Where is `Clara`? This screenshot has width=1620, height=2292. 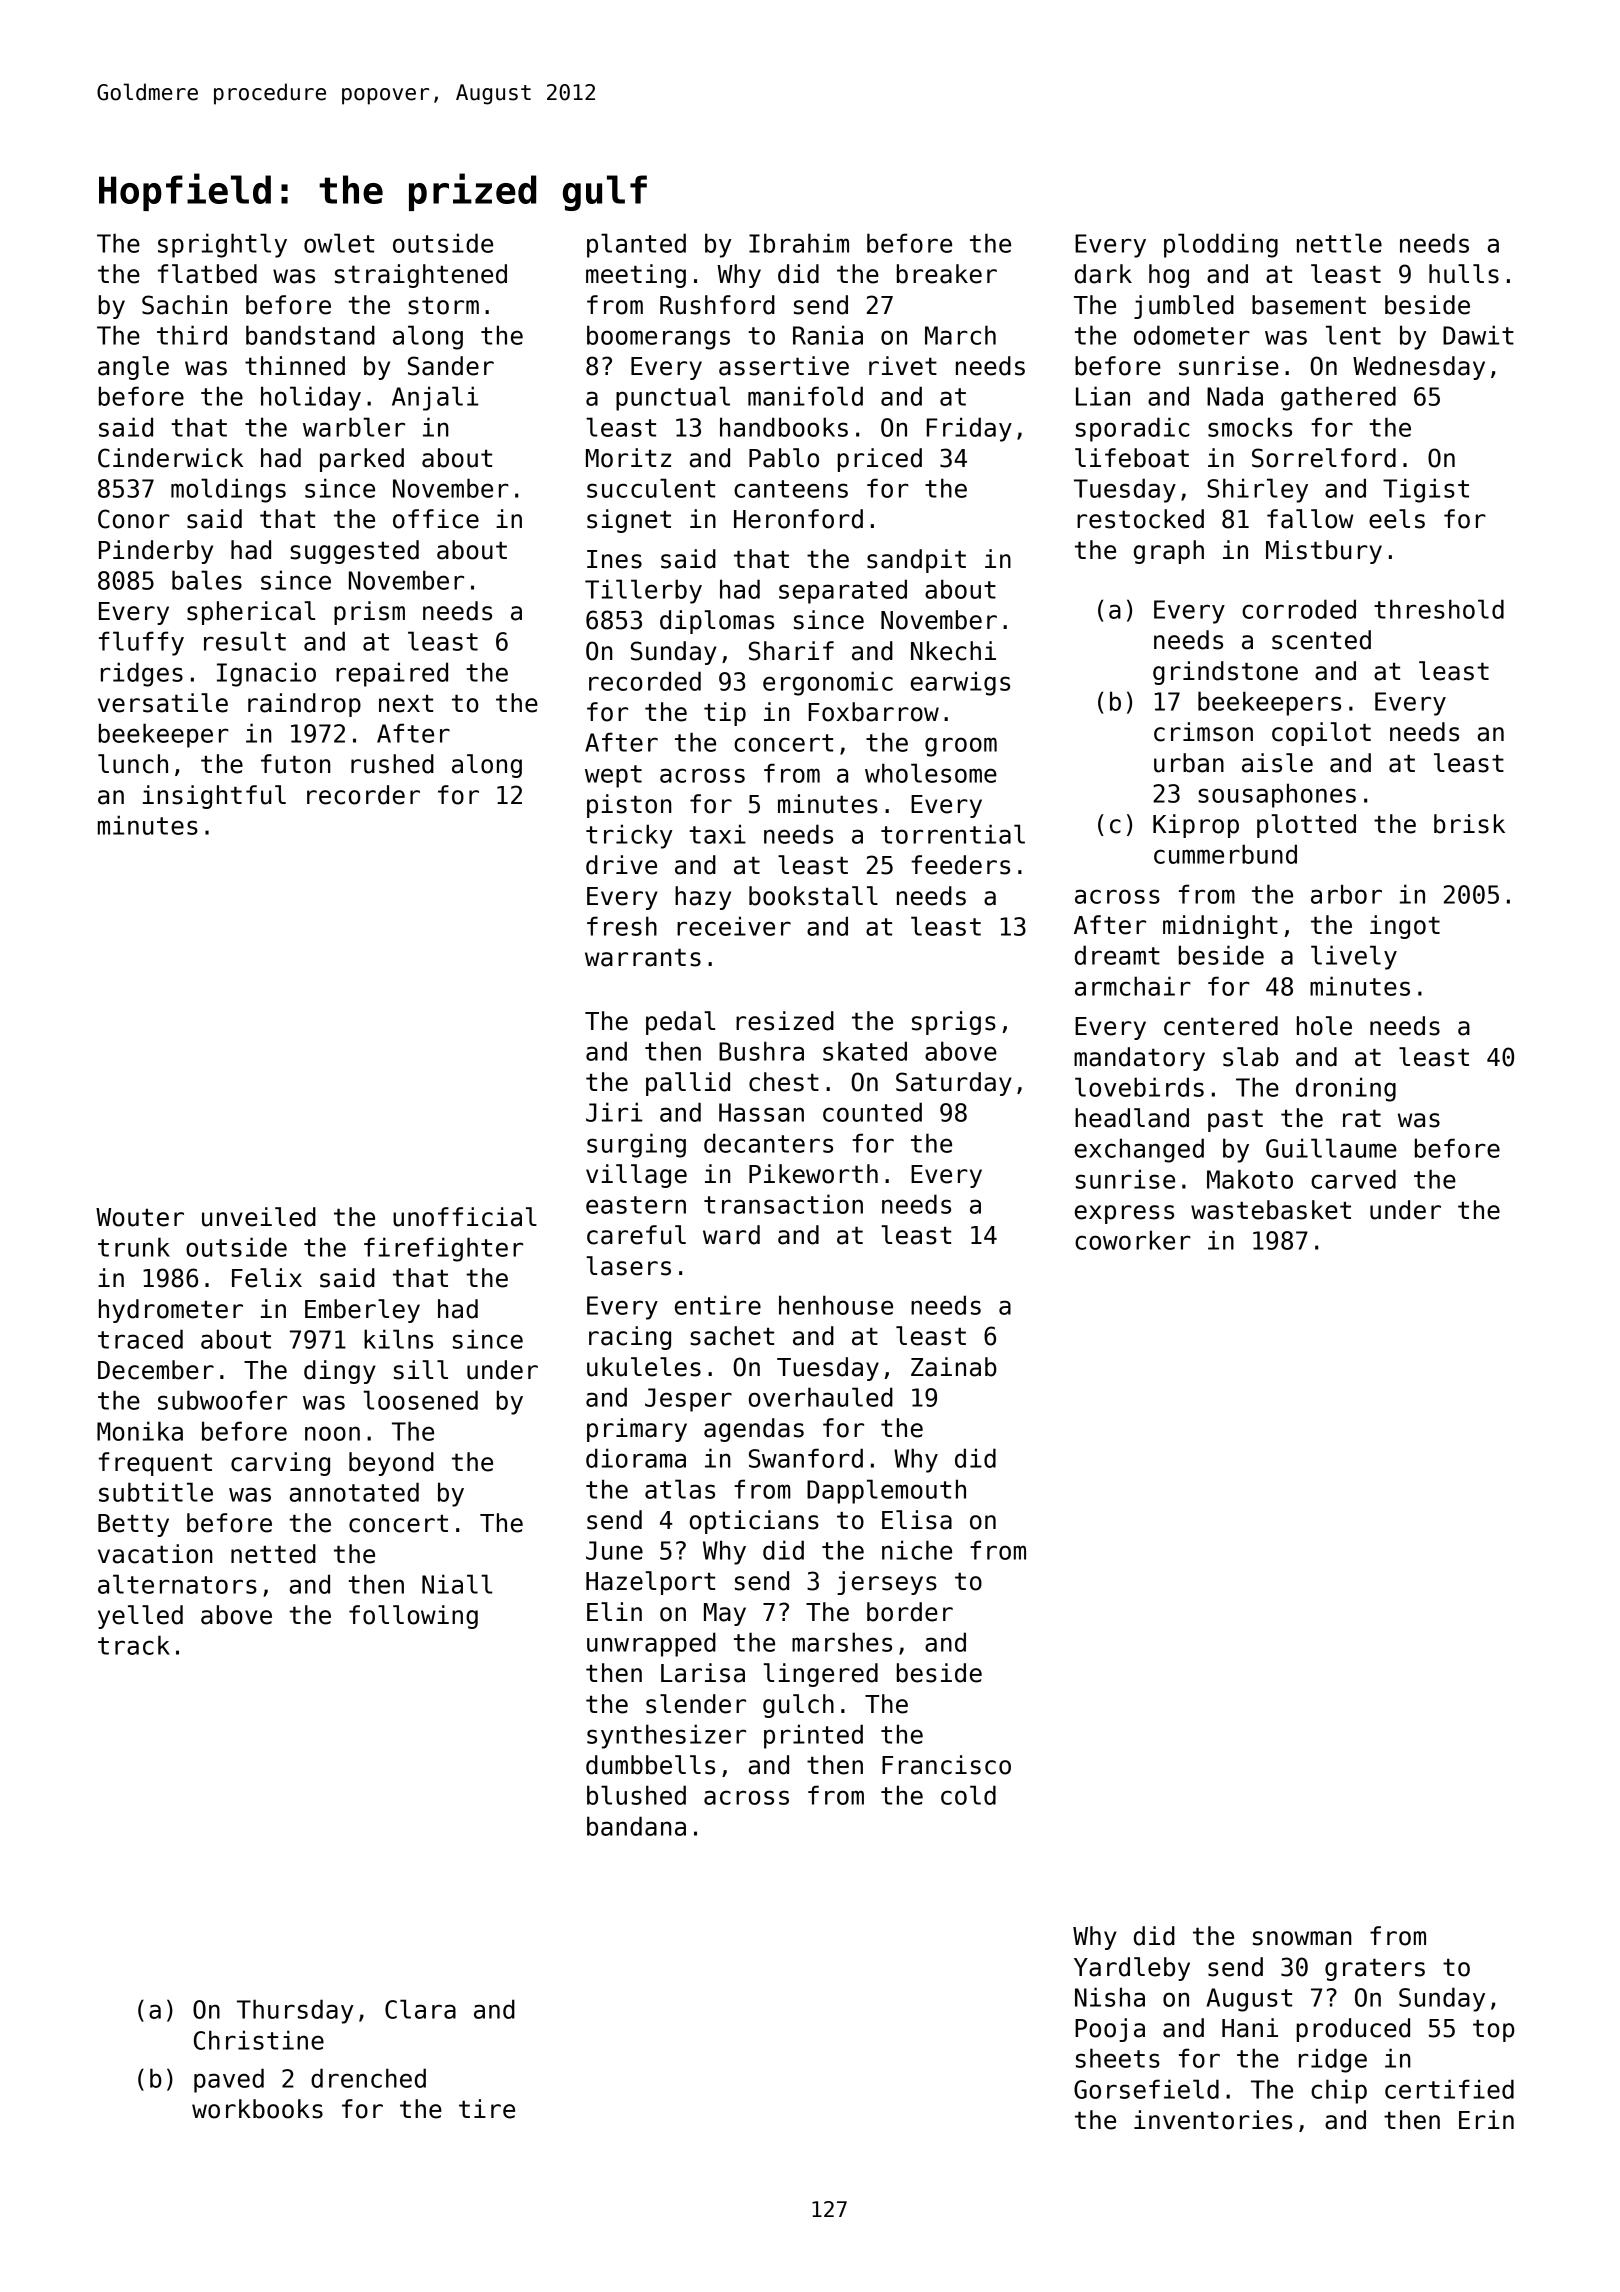
Clara is located at coordinates (420, 2009).
